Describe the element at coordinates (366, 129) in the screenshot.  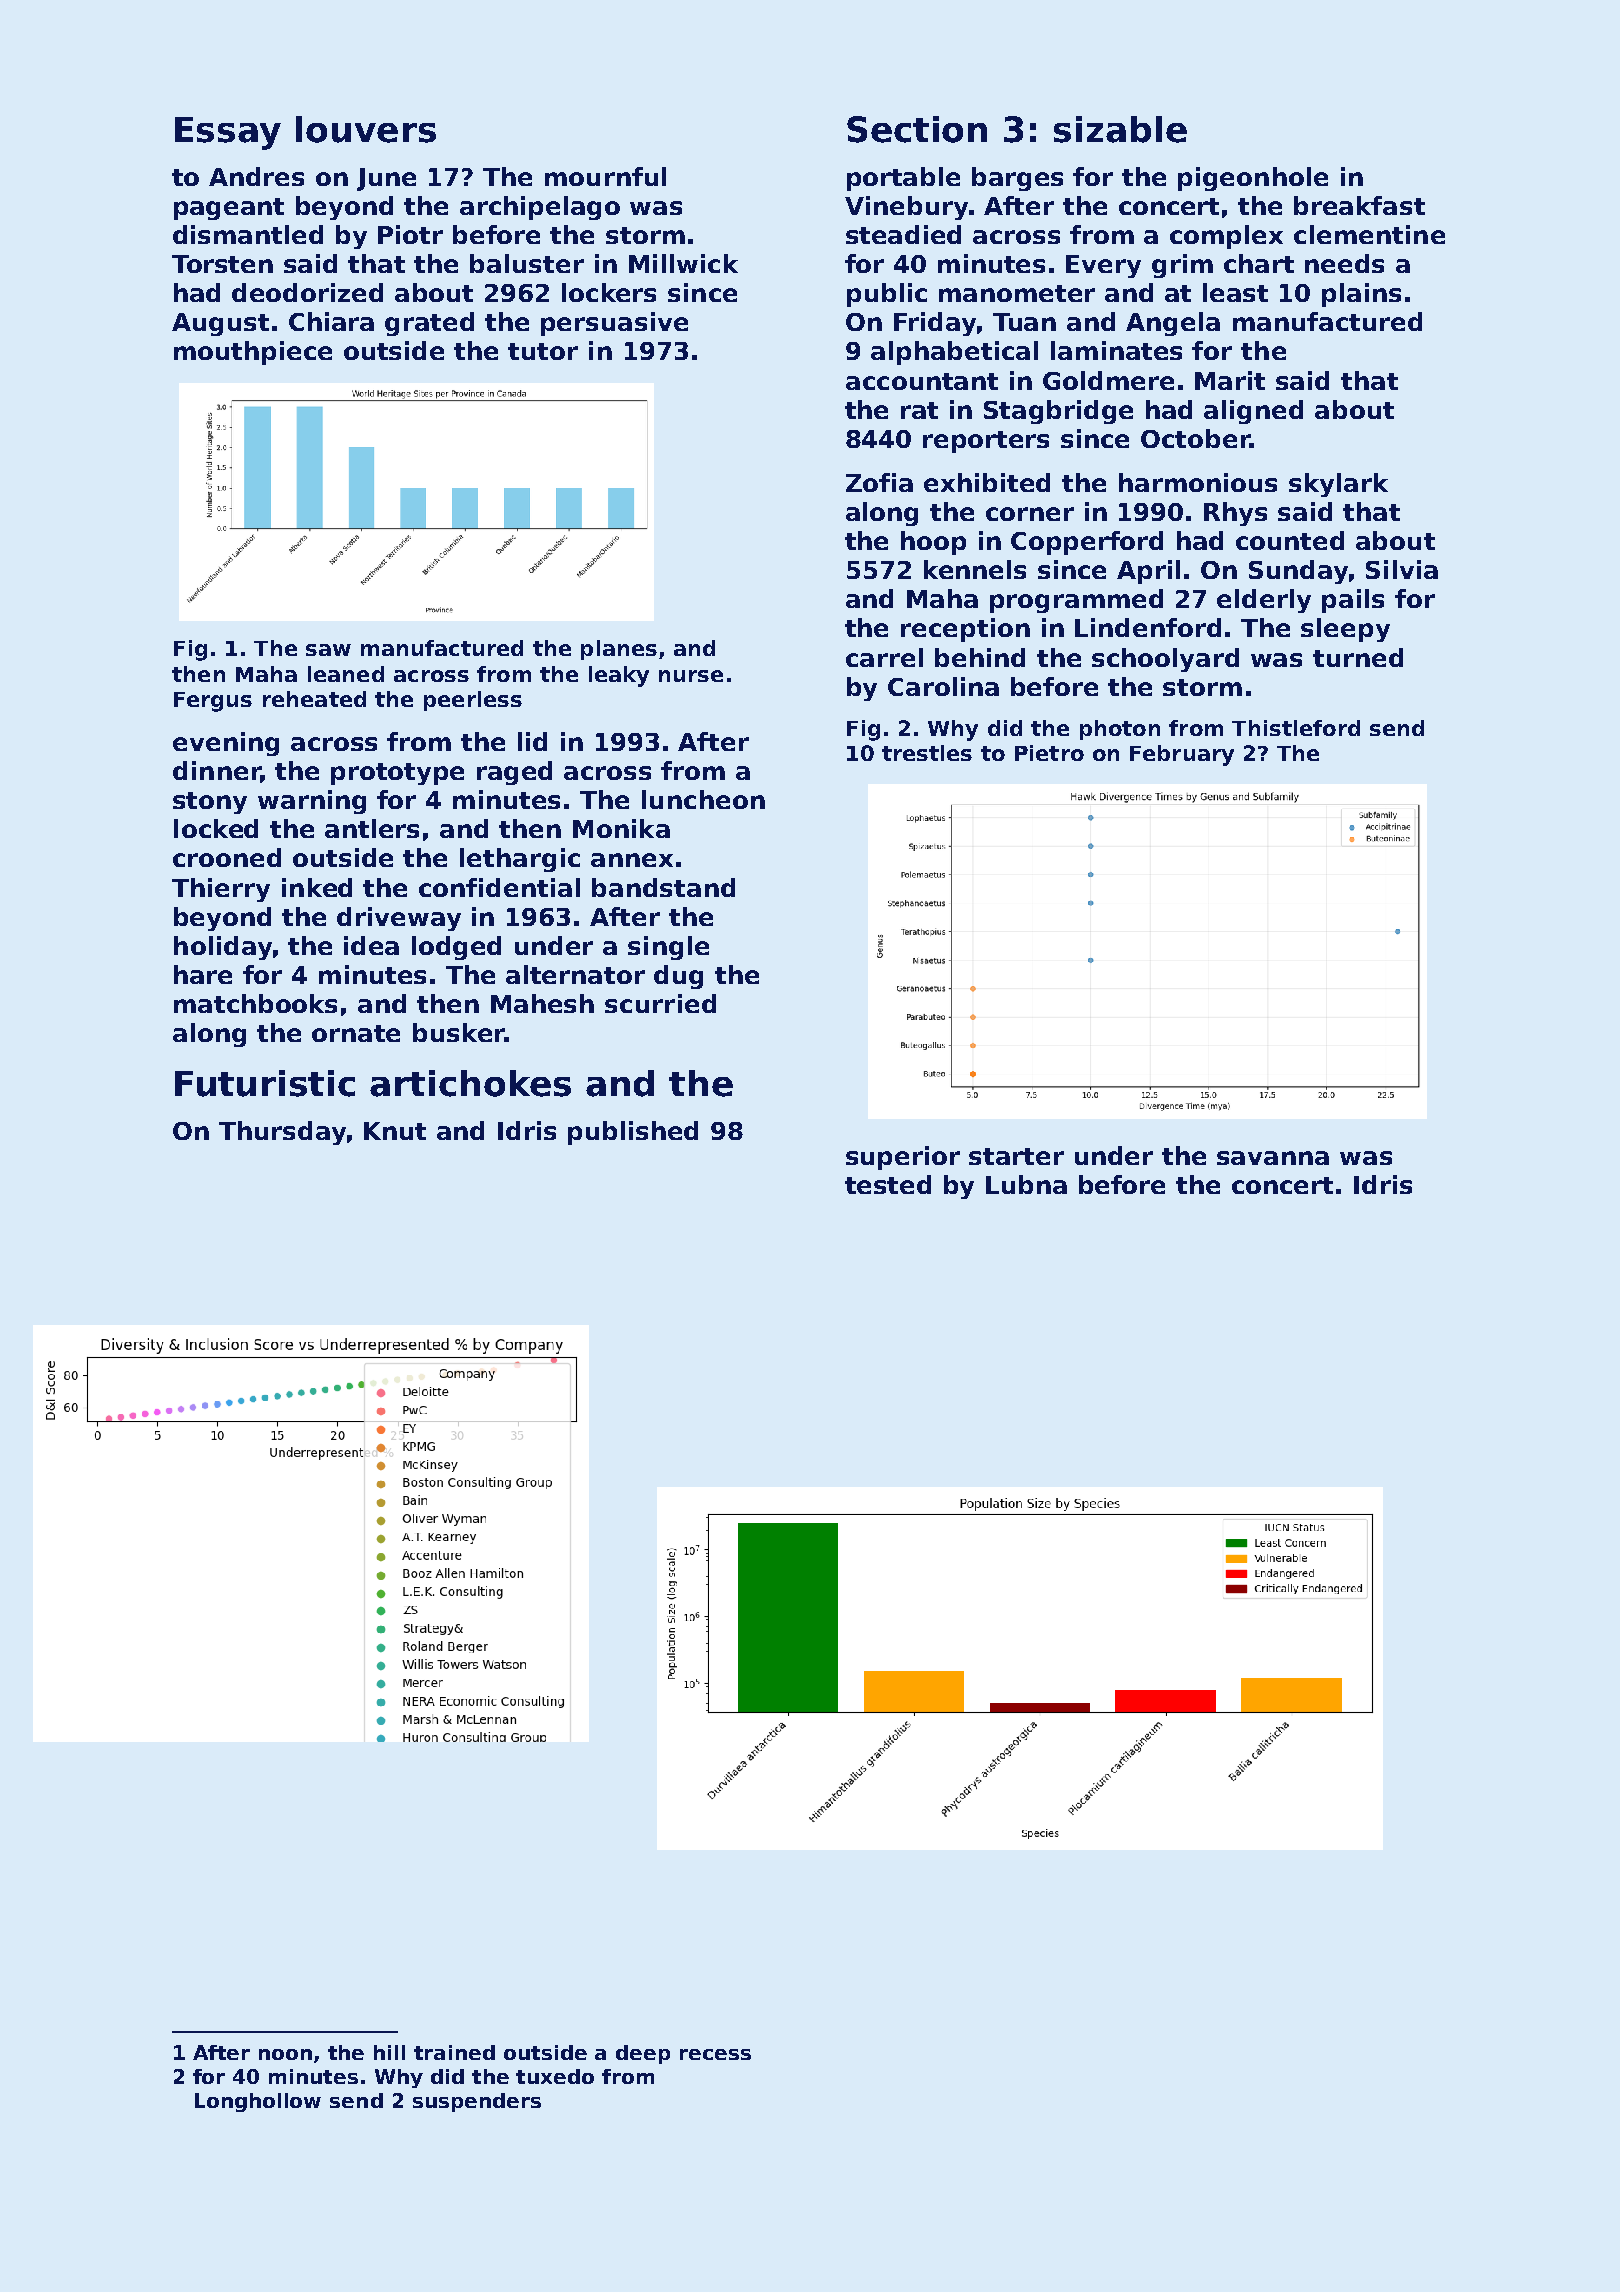
I see `louvers` at that location.
